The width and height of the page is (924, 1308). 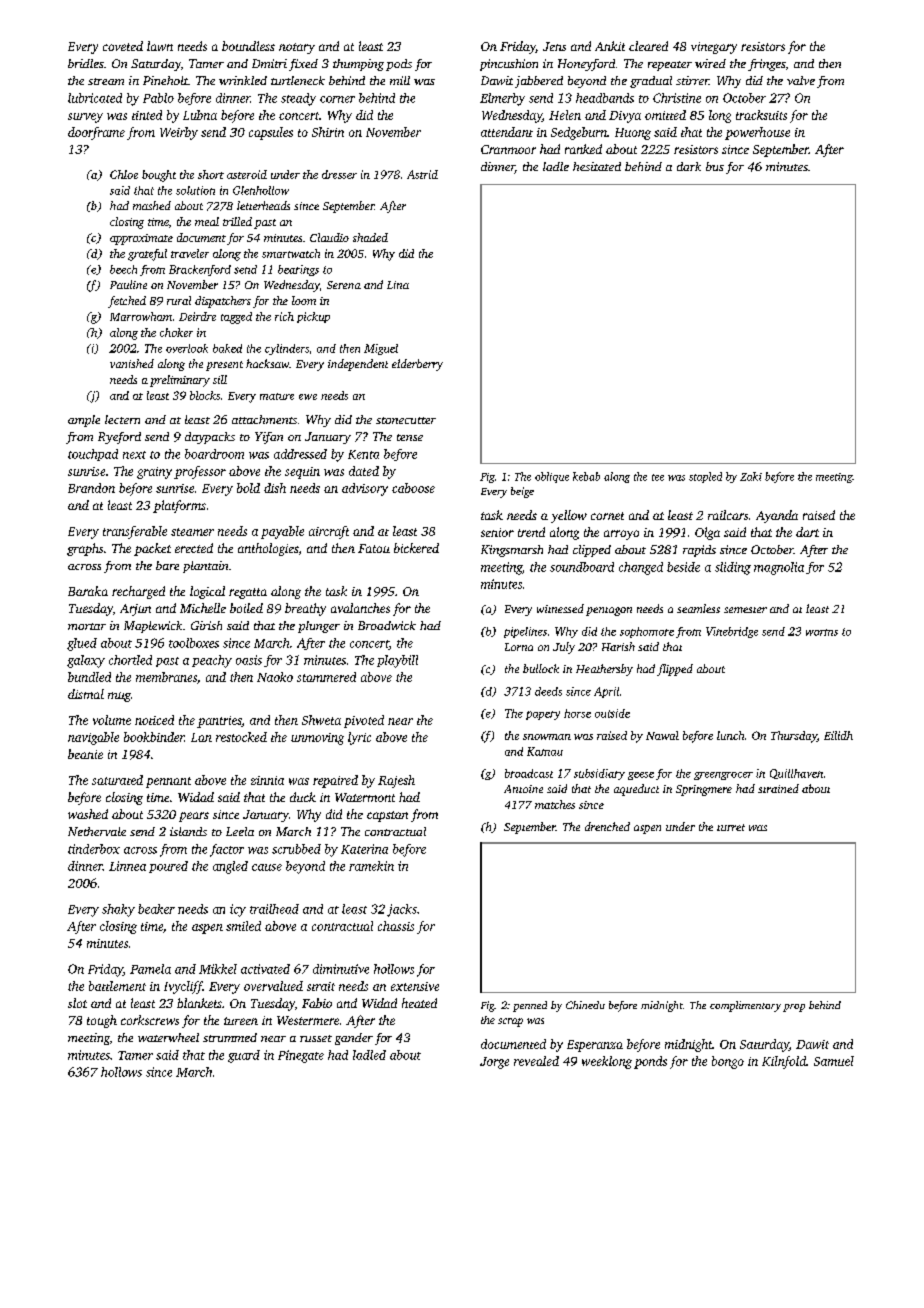 I want to click on volume, so click(x=112, y=720).
